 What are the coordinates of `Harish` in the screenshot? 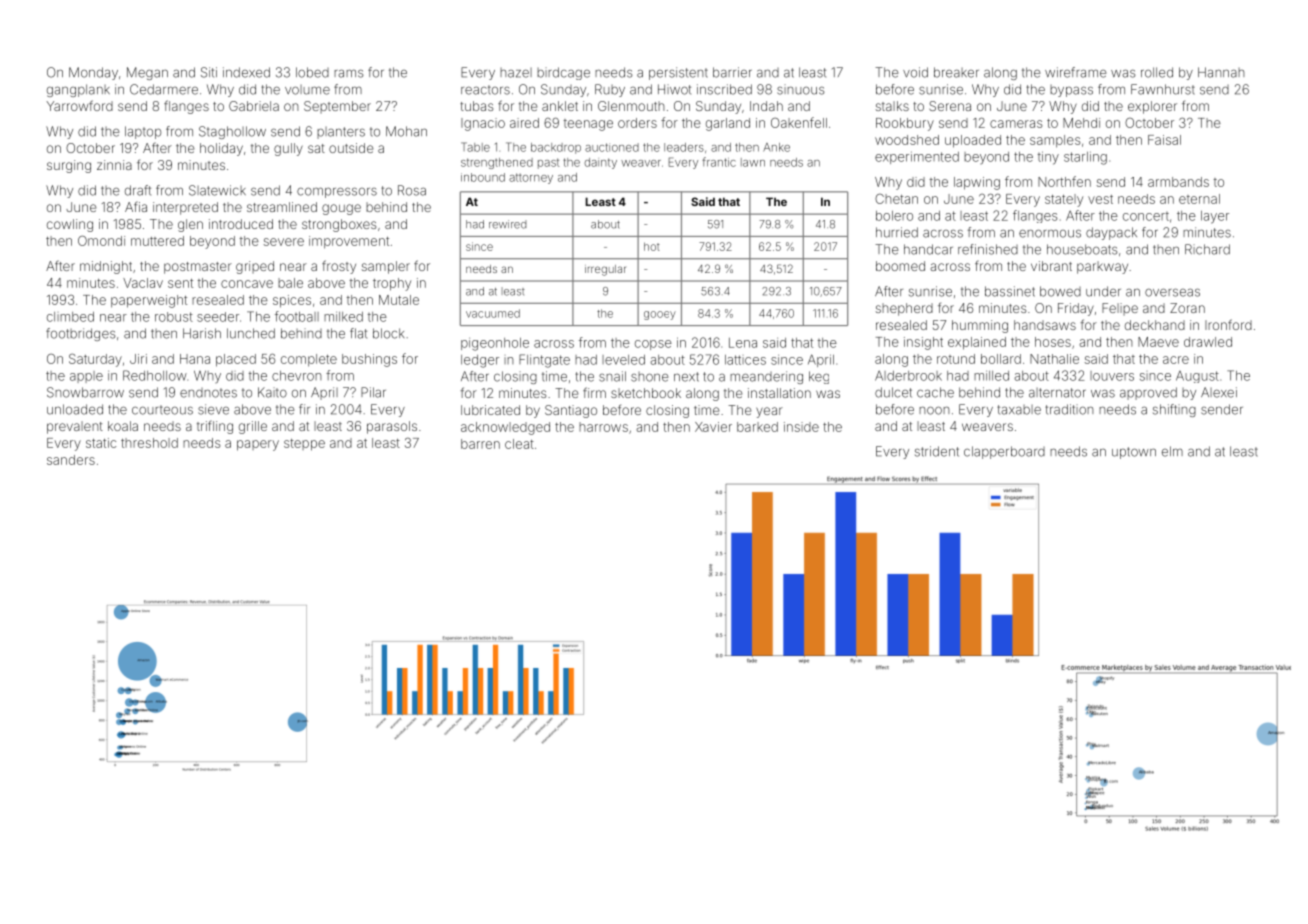 It's located at (202, 333).
